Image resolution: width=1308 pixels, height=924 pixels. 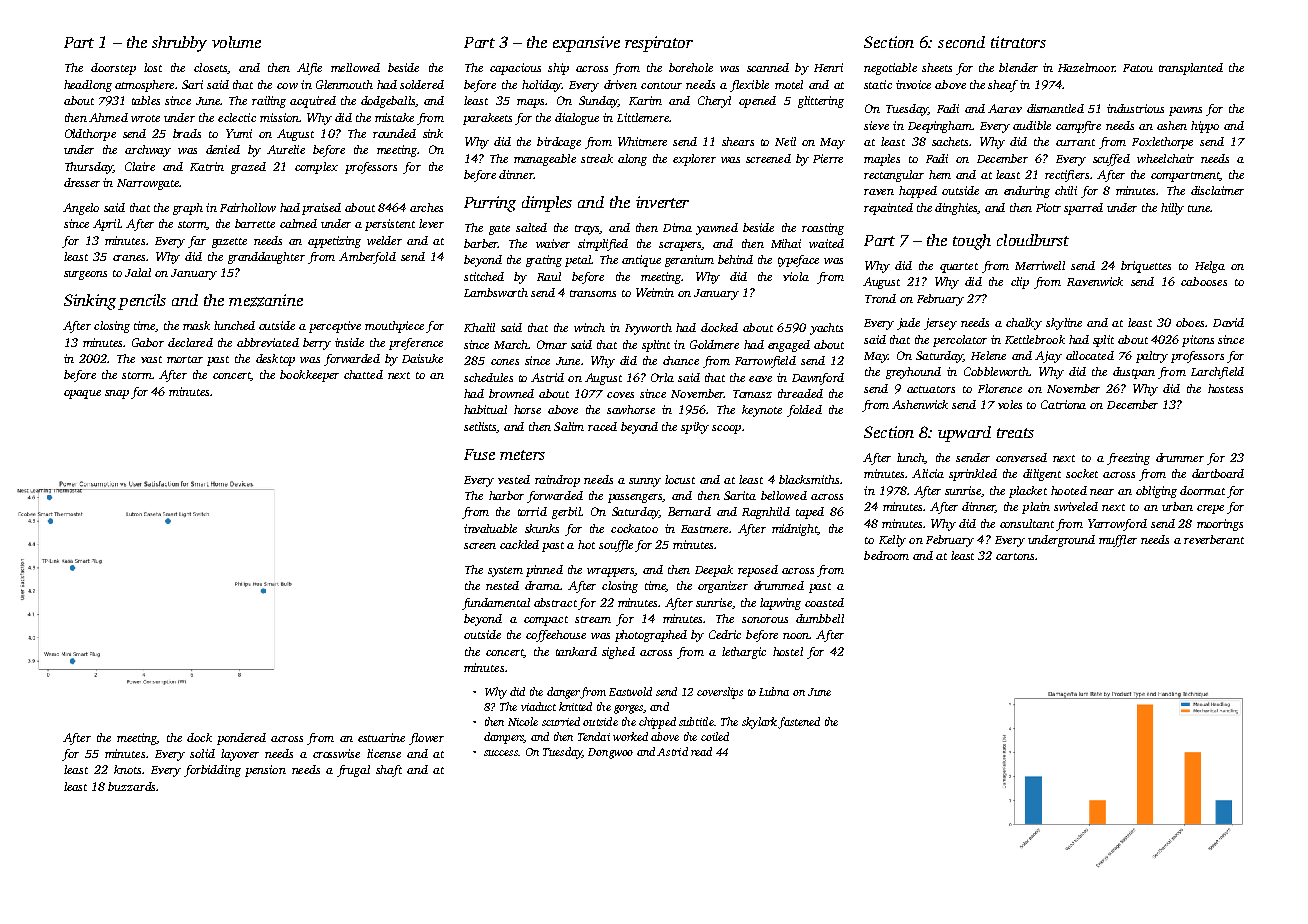 What do you see at coordinates (496, 604) in the screenshot?
I see `fundamental` at bounding box center [496, 604].
